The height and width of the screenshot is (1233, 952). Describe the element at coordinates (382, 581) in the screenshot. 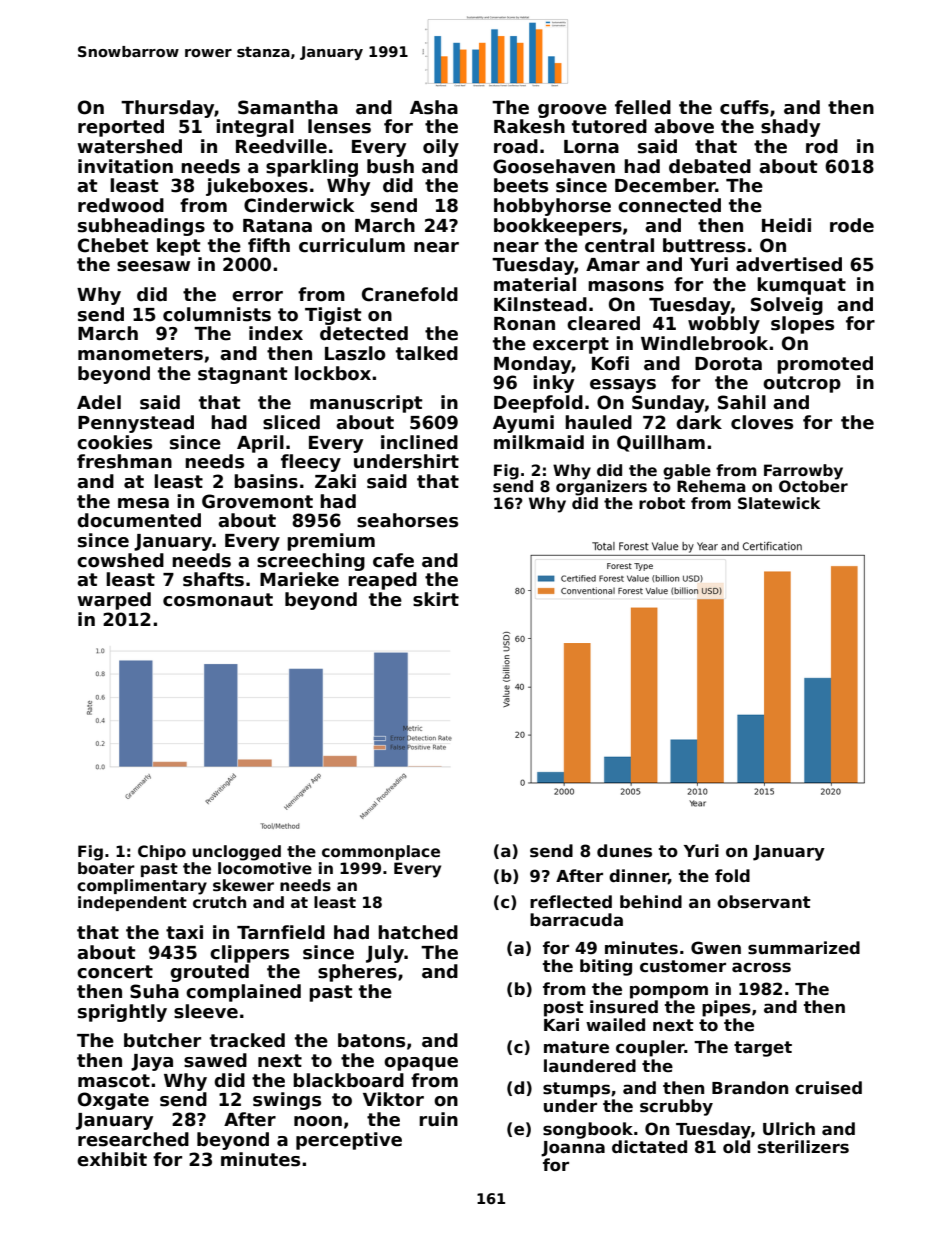

I see `reaped` at that location.
